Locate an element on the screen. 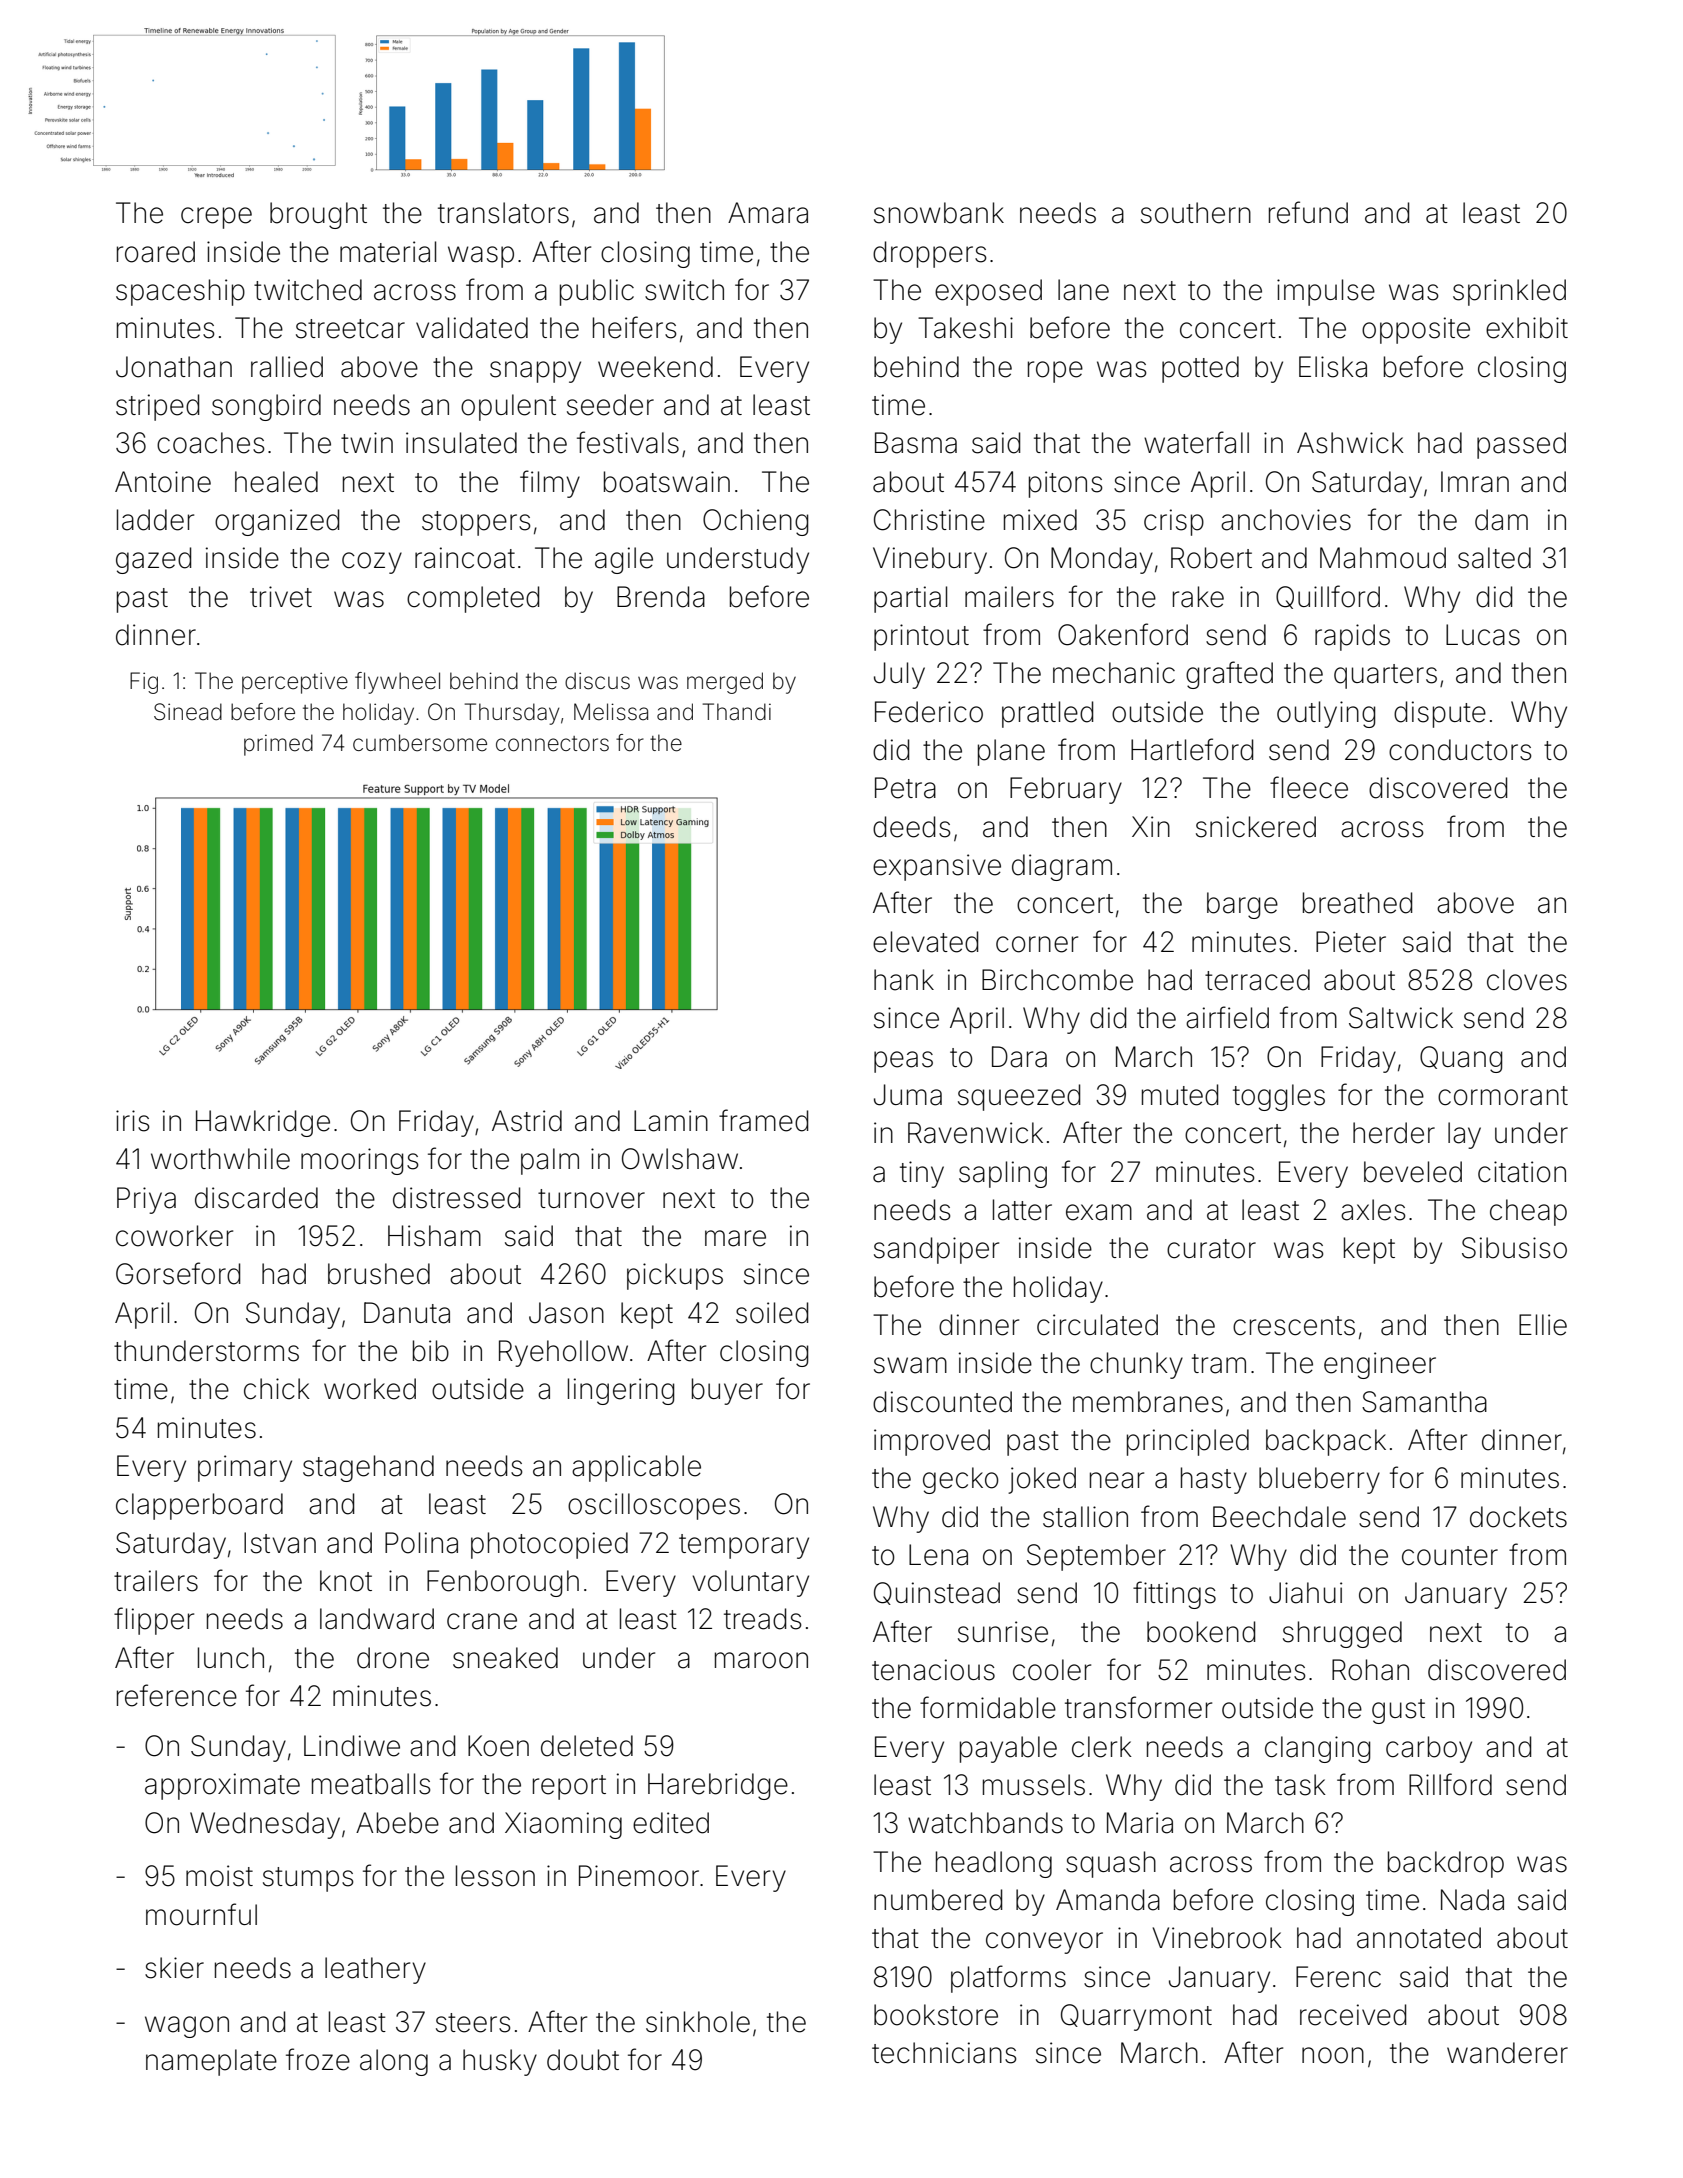 Image resolution: width=1683 pixels, height=2178 pixels. pitons is located at coordinates (1066, 484).
